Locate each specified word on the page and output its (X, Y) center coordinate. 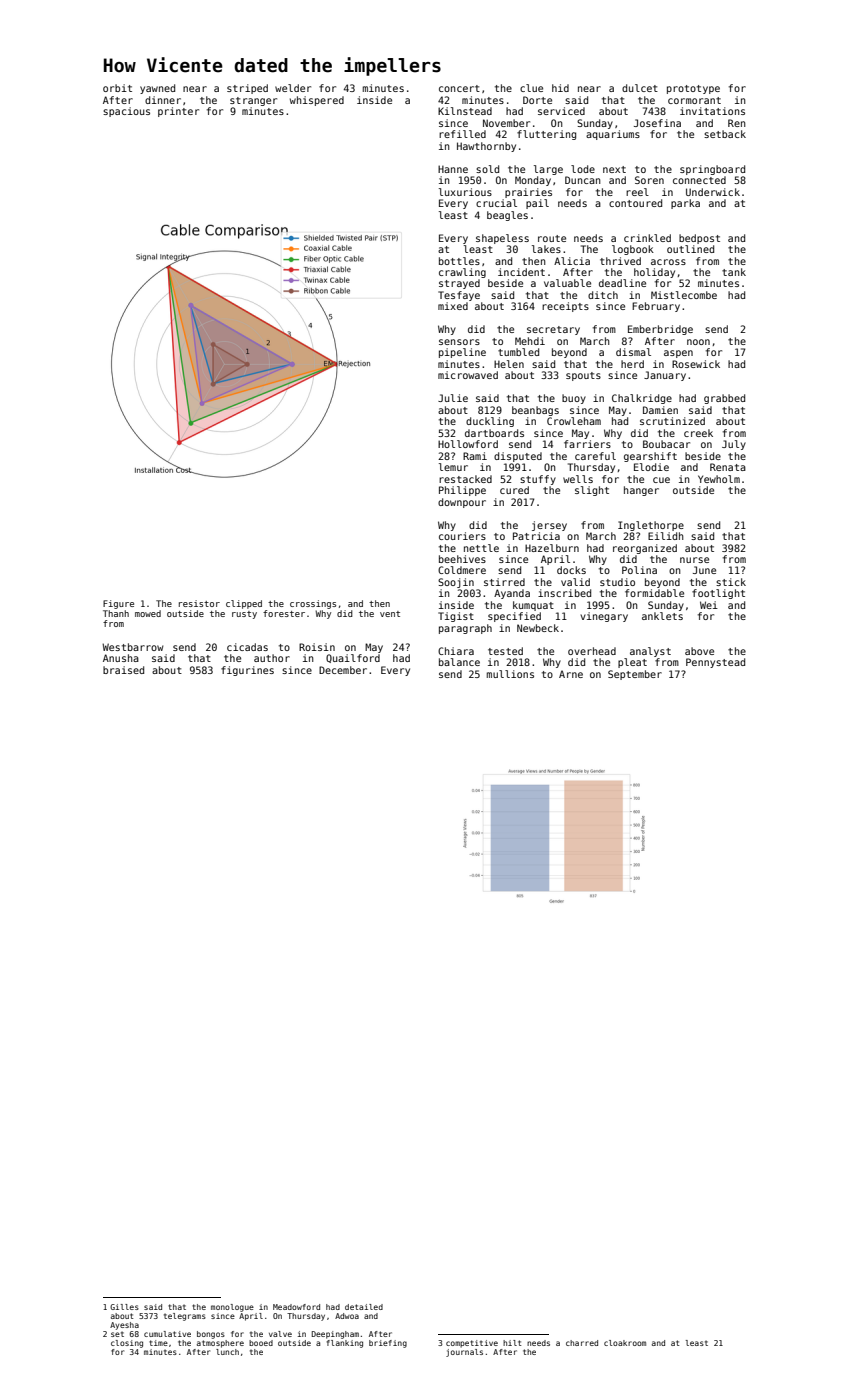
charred (582, 1343)
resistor (199, 603)
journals (464, 1353)
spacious (126, 112)
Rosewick (696, 364)
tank (734, 272)
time (158, 1343)
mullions (510, 674)
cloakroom (625, 1343)
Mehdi (530, 341)
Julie (453, 398)
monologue (232, 1308)
